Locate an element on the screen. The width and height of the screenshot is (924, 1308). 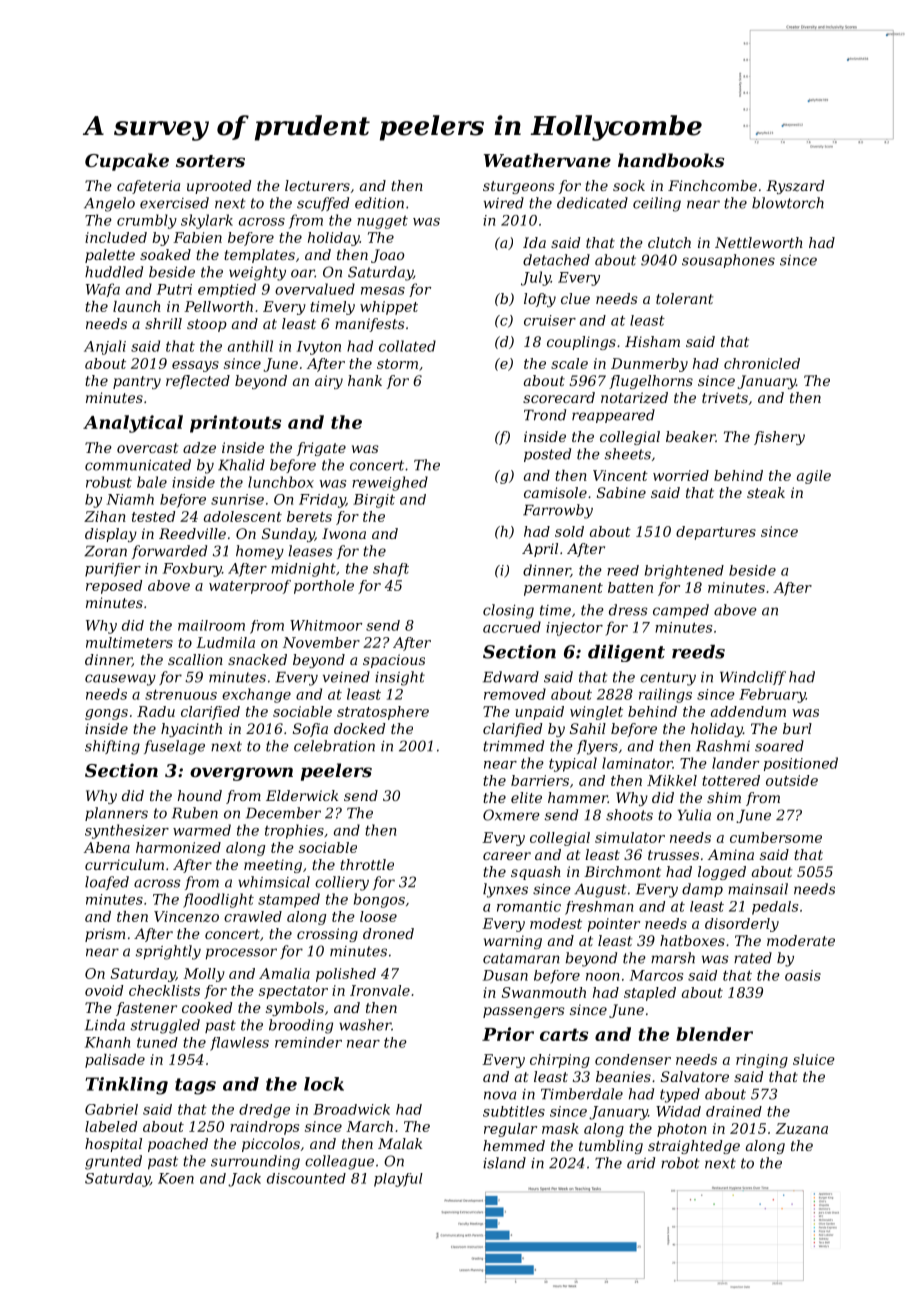
soaked is located at coordinates (165, 254).
